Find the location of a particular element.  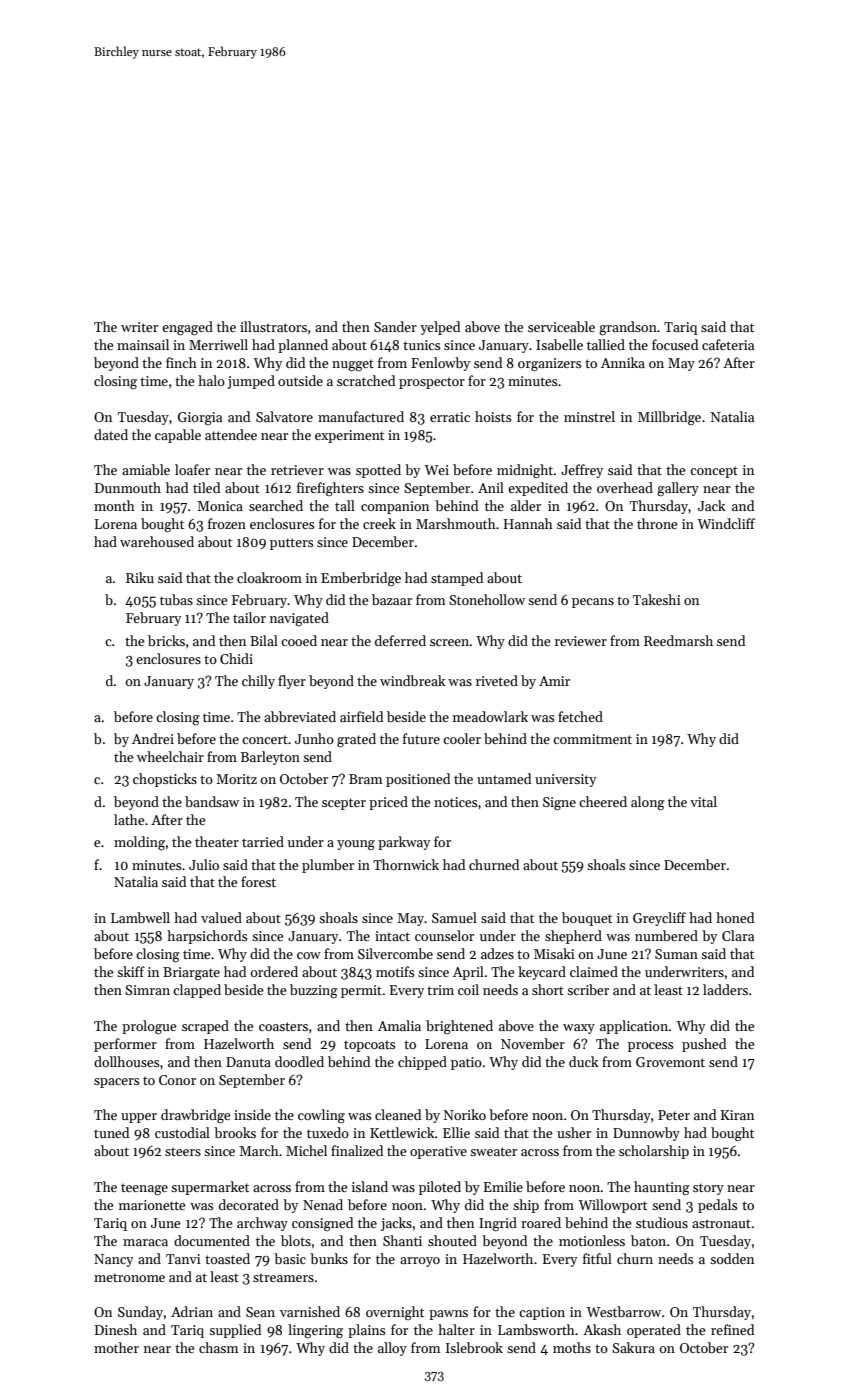

Ingrid is located at coordinates (498, 1224).
